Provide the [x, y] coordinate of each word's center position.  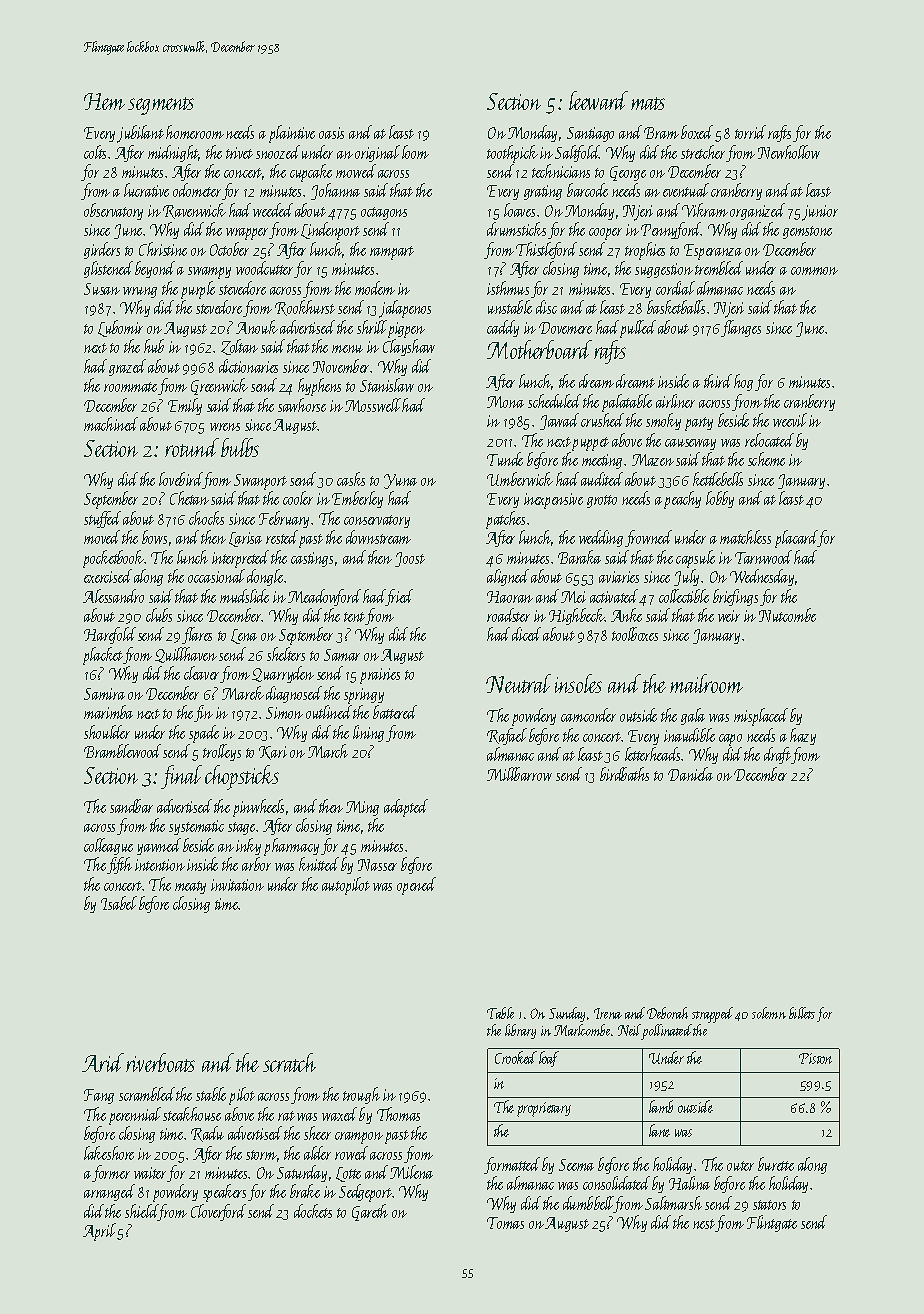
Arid [103, 1062]
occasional [216, 576]
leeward [598, 100]
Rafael [507, 736]
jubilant [140, 134]
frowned [648, 538]
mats [648, 103]
